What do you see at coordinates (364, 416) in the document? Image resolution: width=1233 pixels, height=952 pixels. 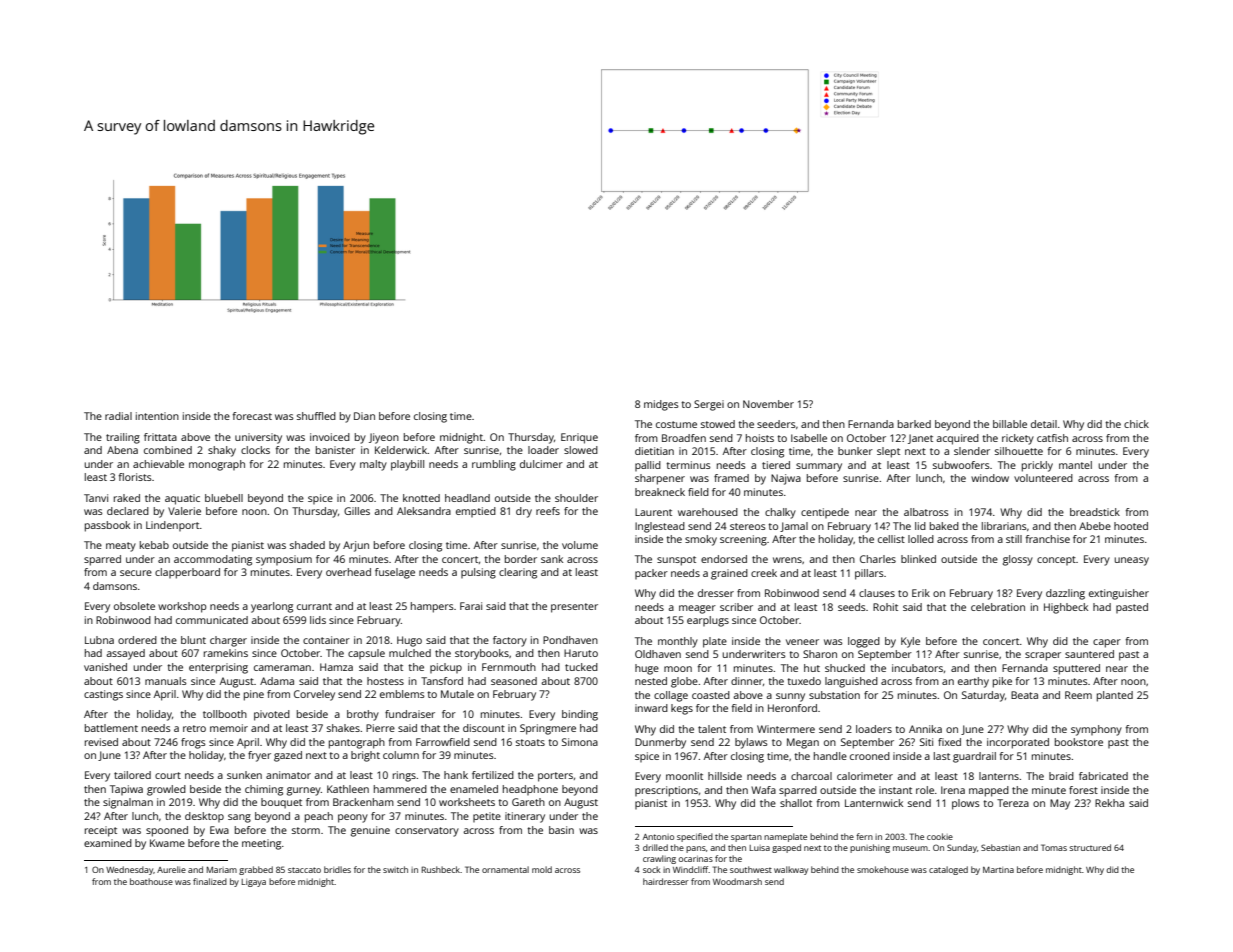 I see `Dian` at bounding box center [364, 416].
